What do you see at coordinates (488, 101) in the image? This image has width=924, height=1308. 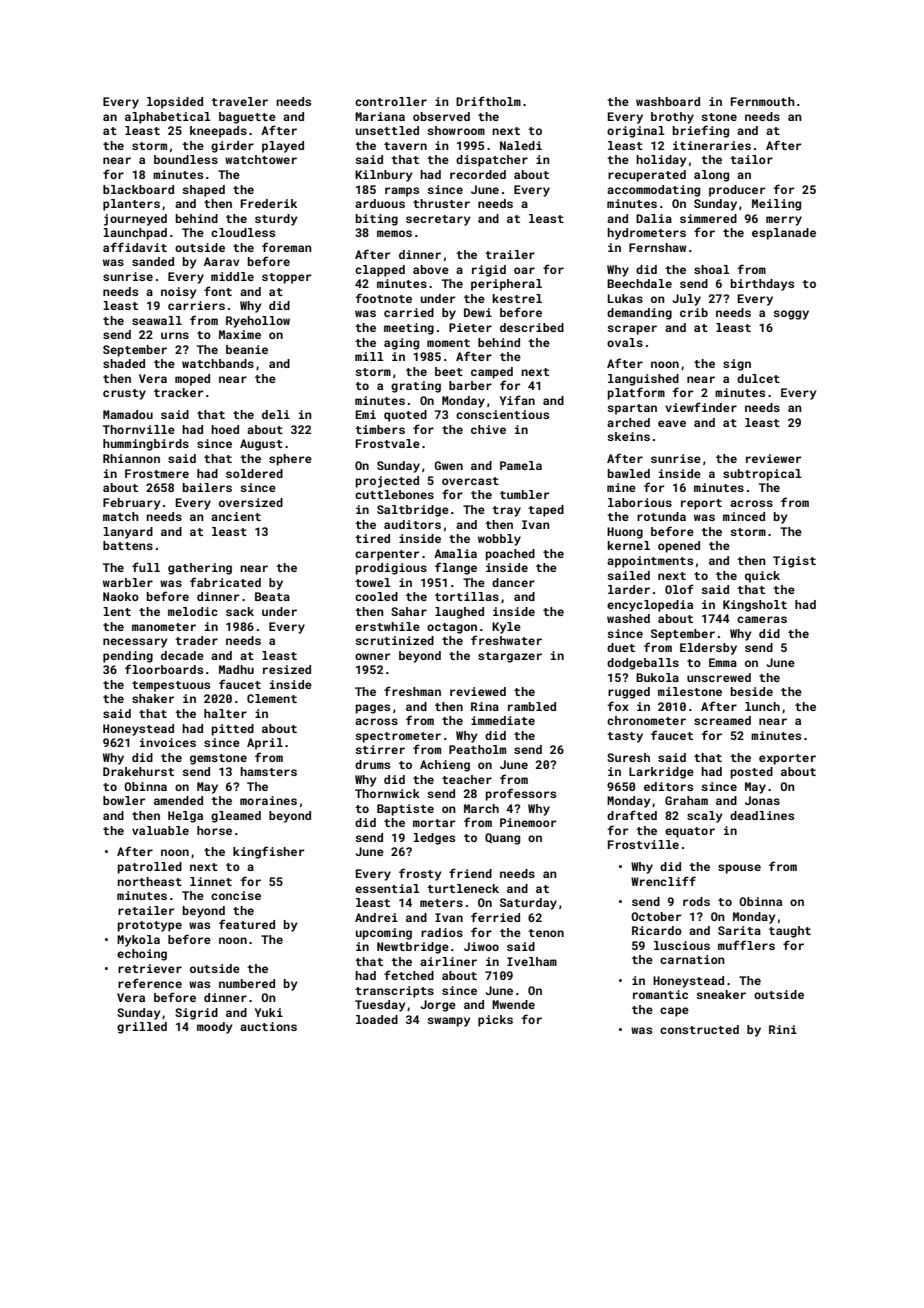 I see `Driftholm` at bounding box center [488, 101].
